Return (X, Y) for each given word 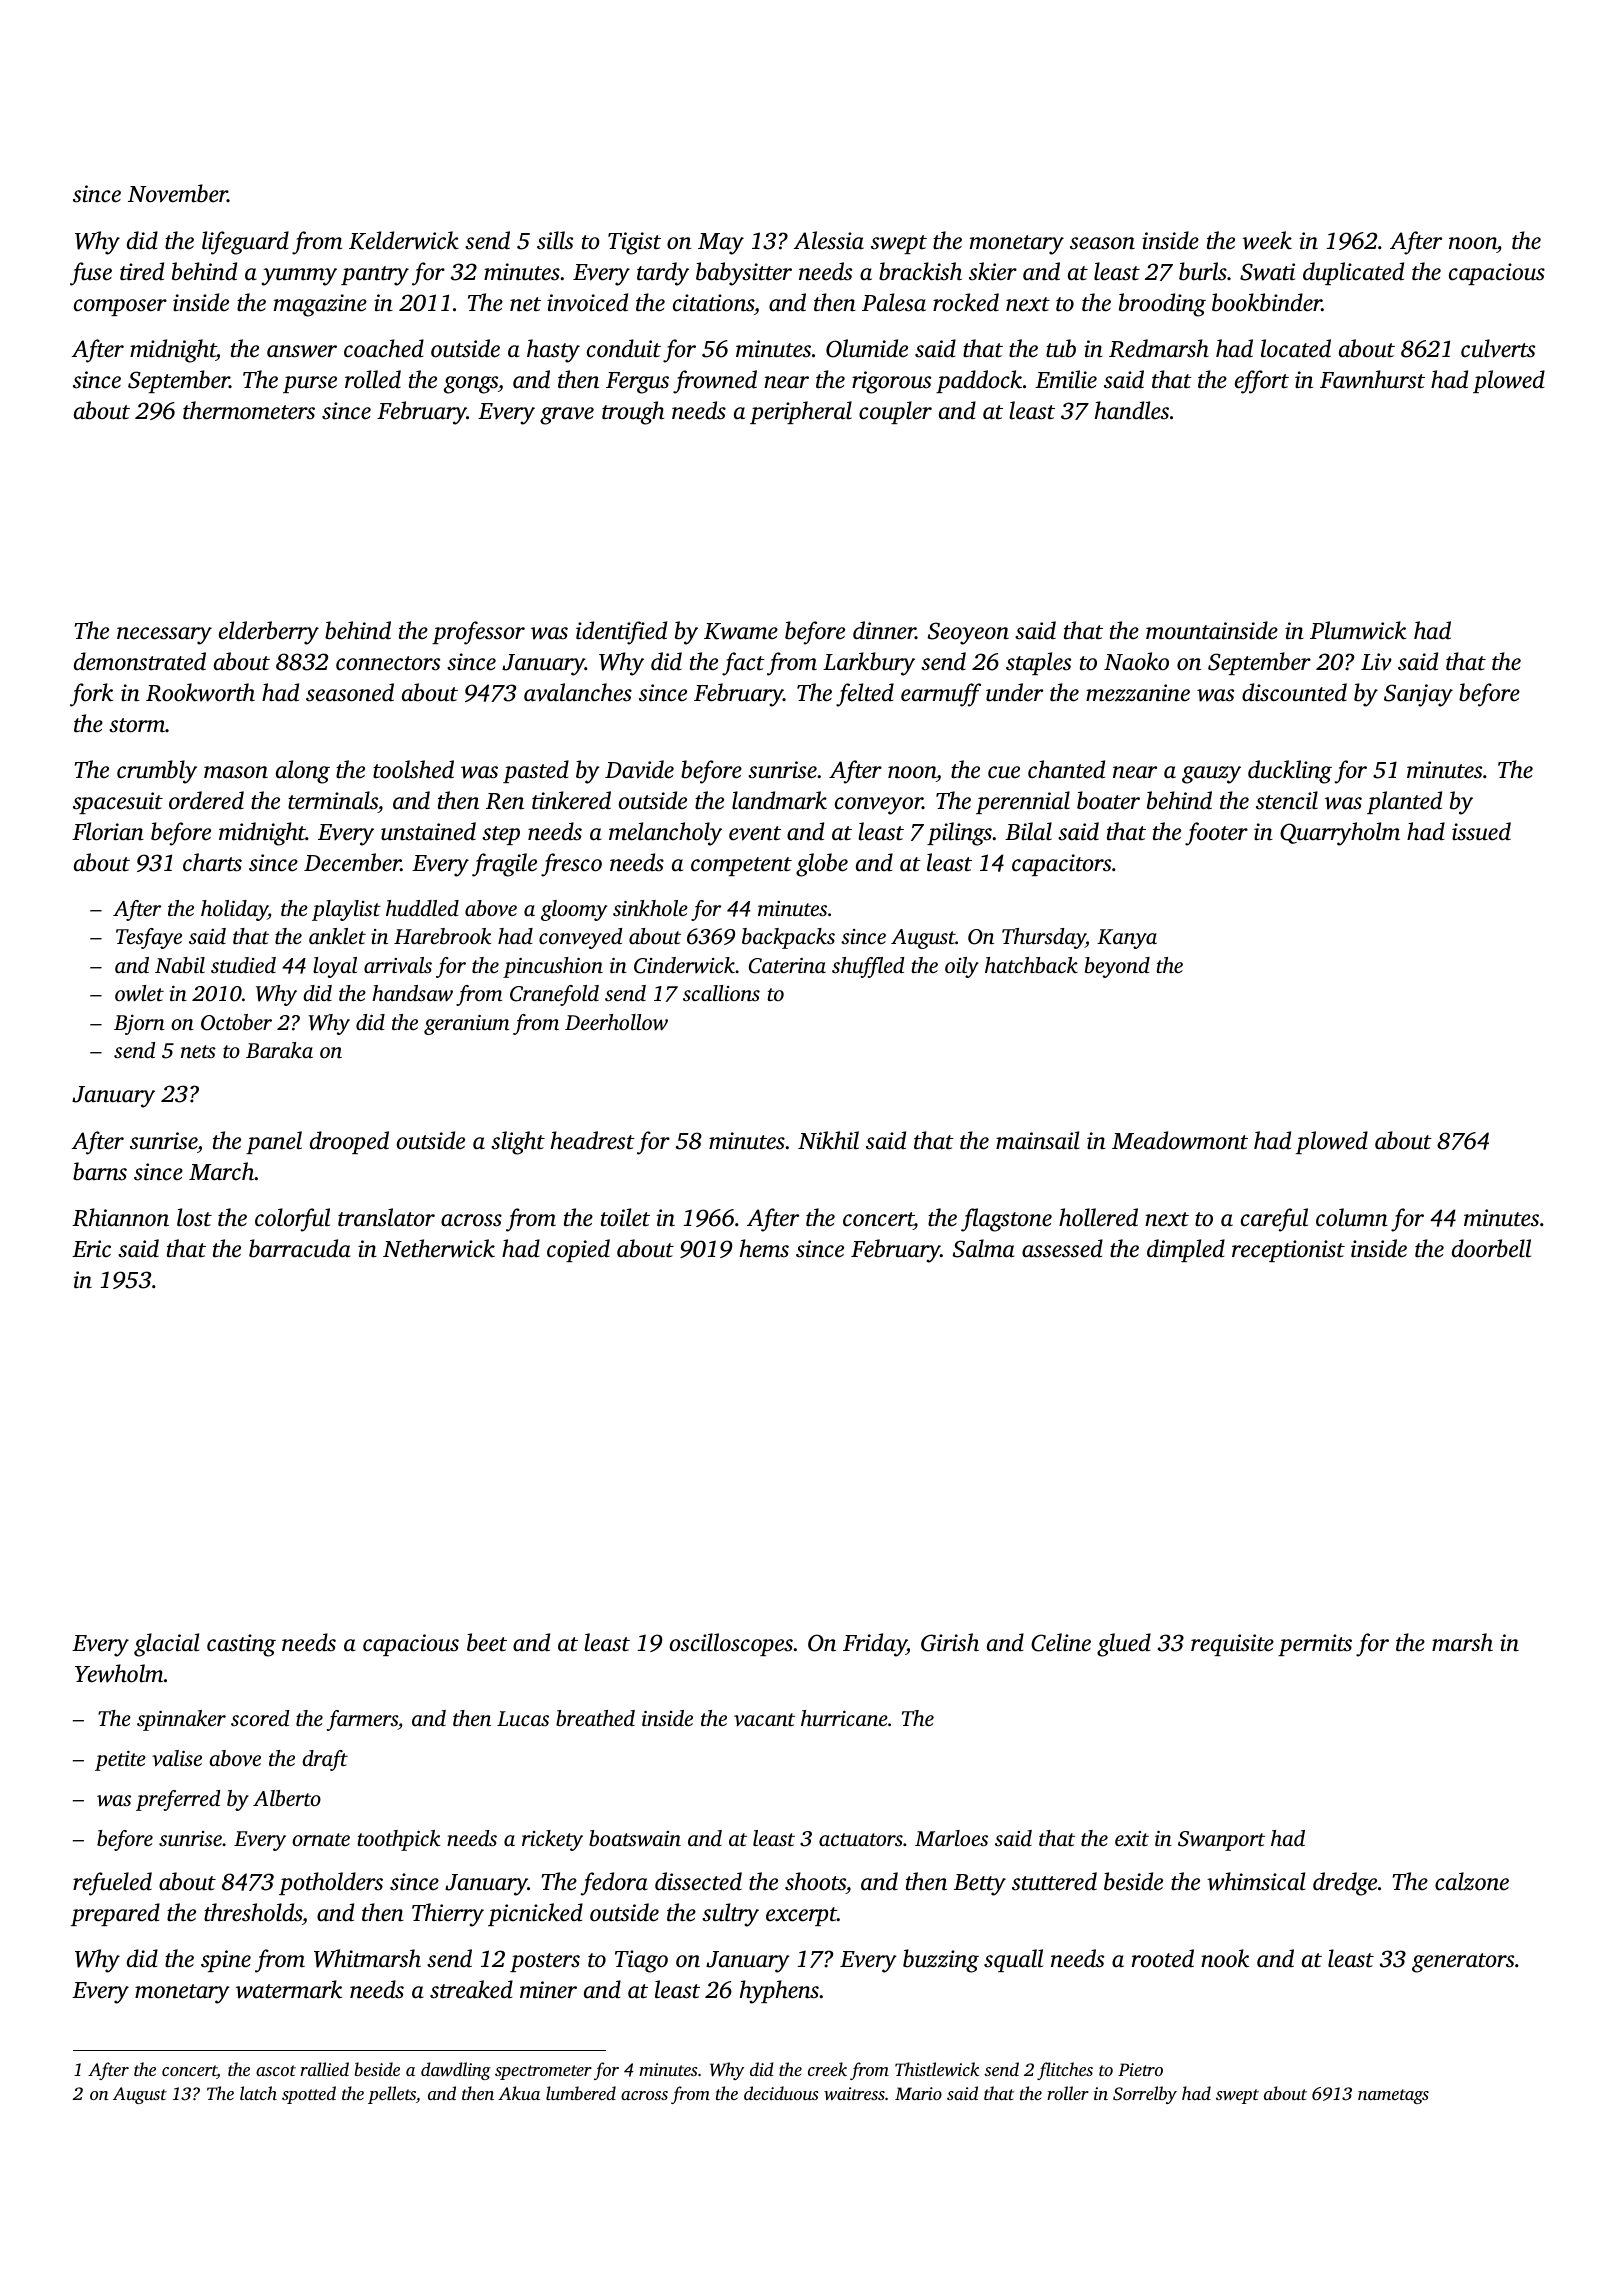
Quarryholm (1340, 834)
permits (1315, 1645)
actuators (861, 1839)
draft (325, 1760)
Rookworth (200, 692)
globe (822, 865)
